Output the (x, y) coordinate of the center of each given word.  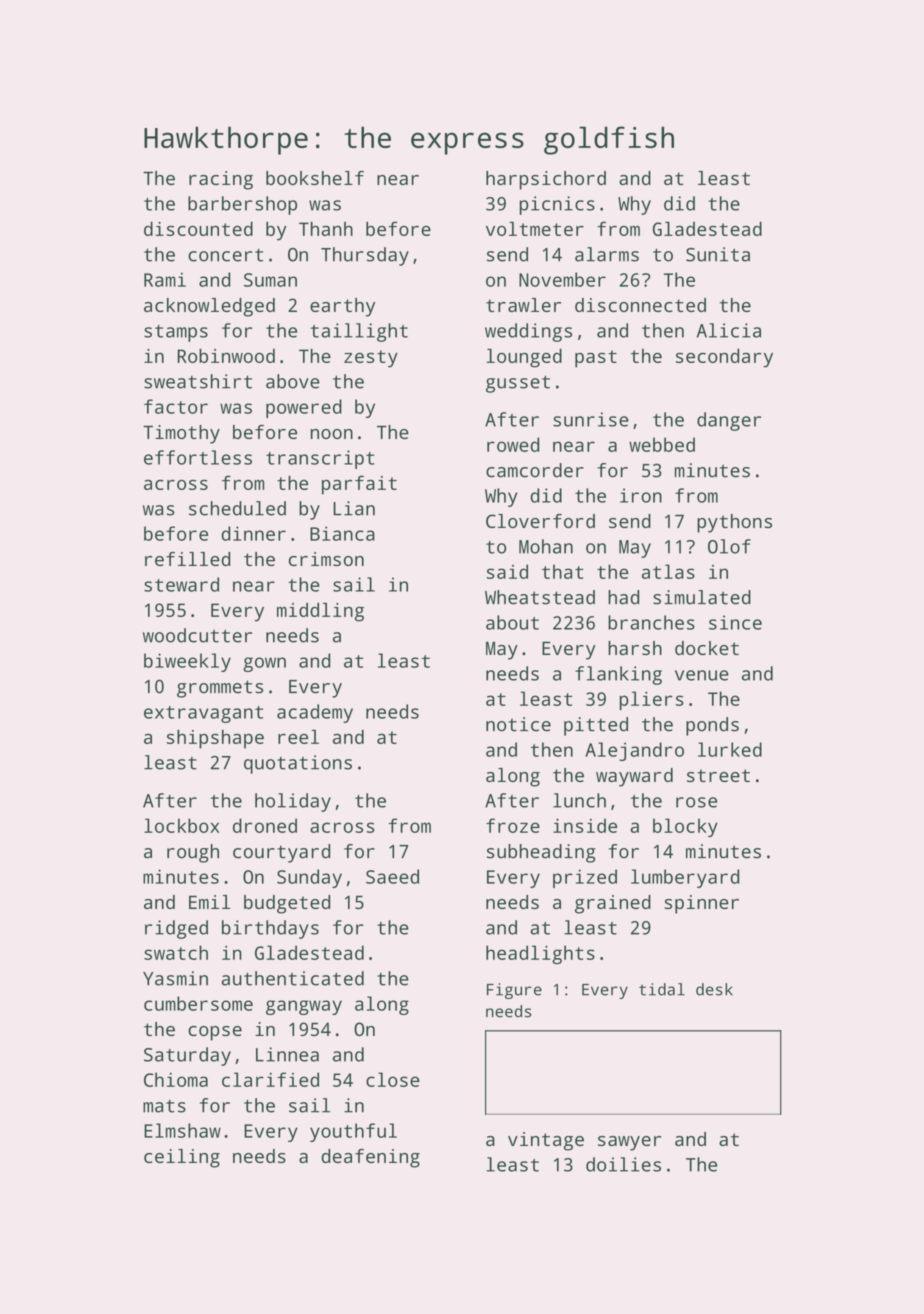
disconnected (640, 305)
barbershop (242, 205)
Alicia (729, 330)
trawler (523, 305)
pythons (734, 523)
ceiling (182, 1158)
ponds (712, 726)
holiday (293, 802)
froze (513, 825)
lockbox (181, 825)
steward (181, 584)
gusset (518, 384)
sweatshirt (198, 381)
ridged (176, 929)
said (507, 571)
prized (585, 878)
